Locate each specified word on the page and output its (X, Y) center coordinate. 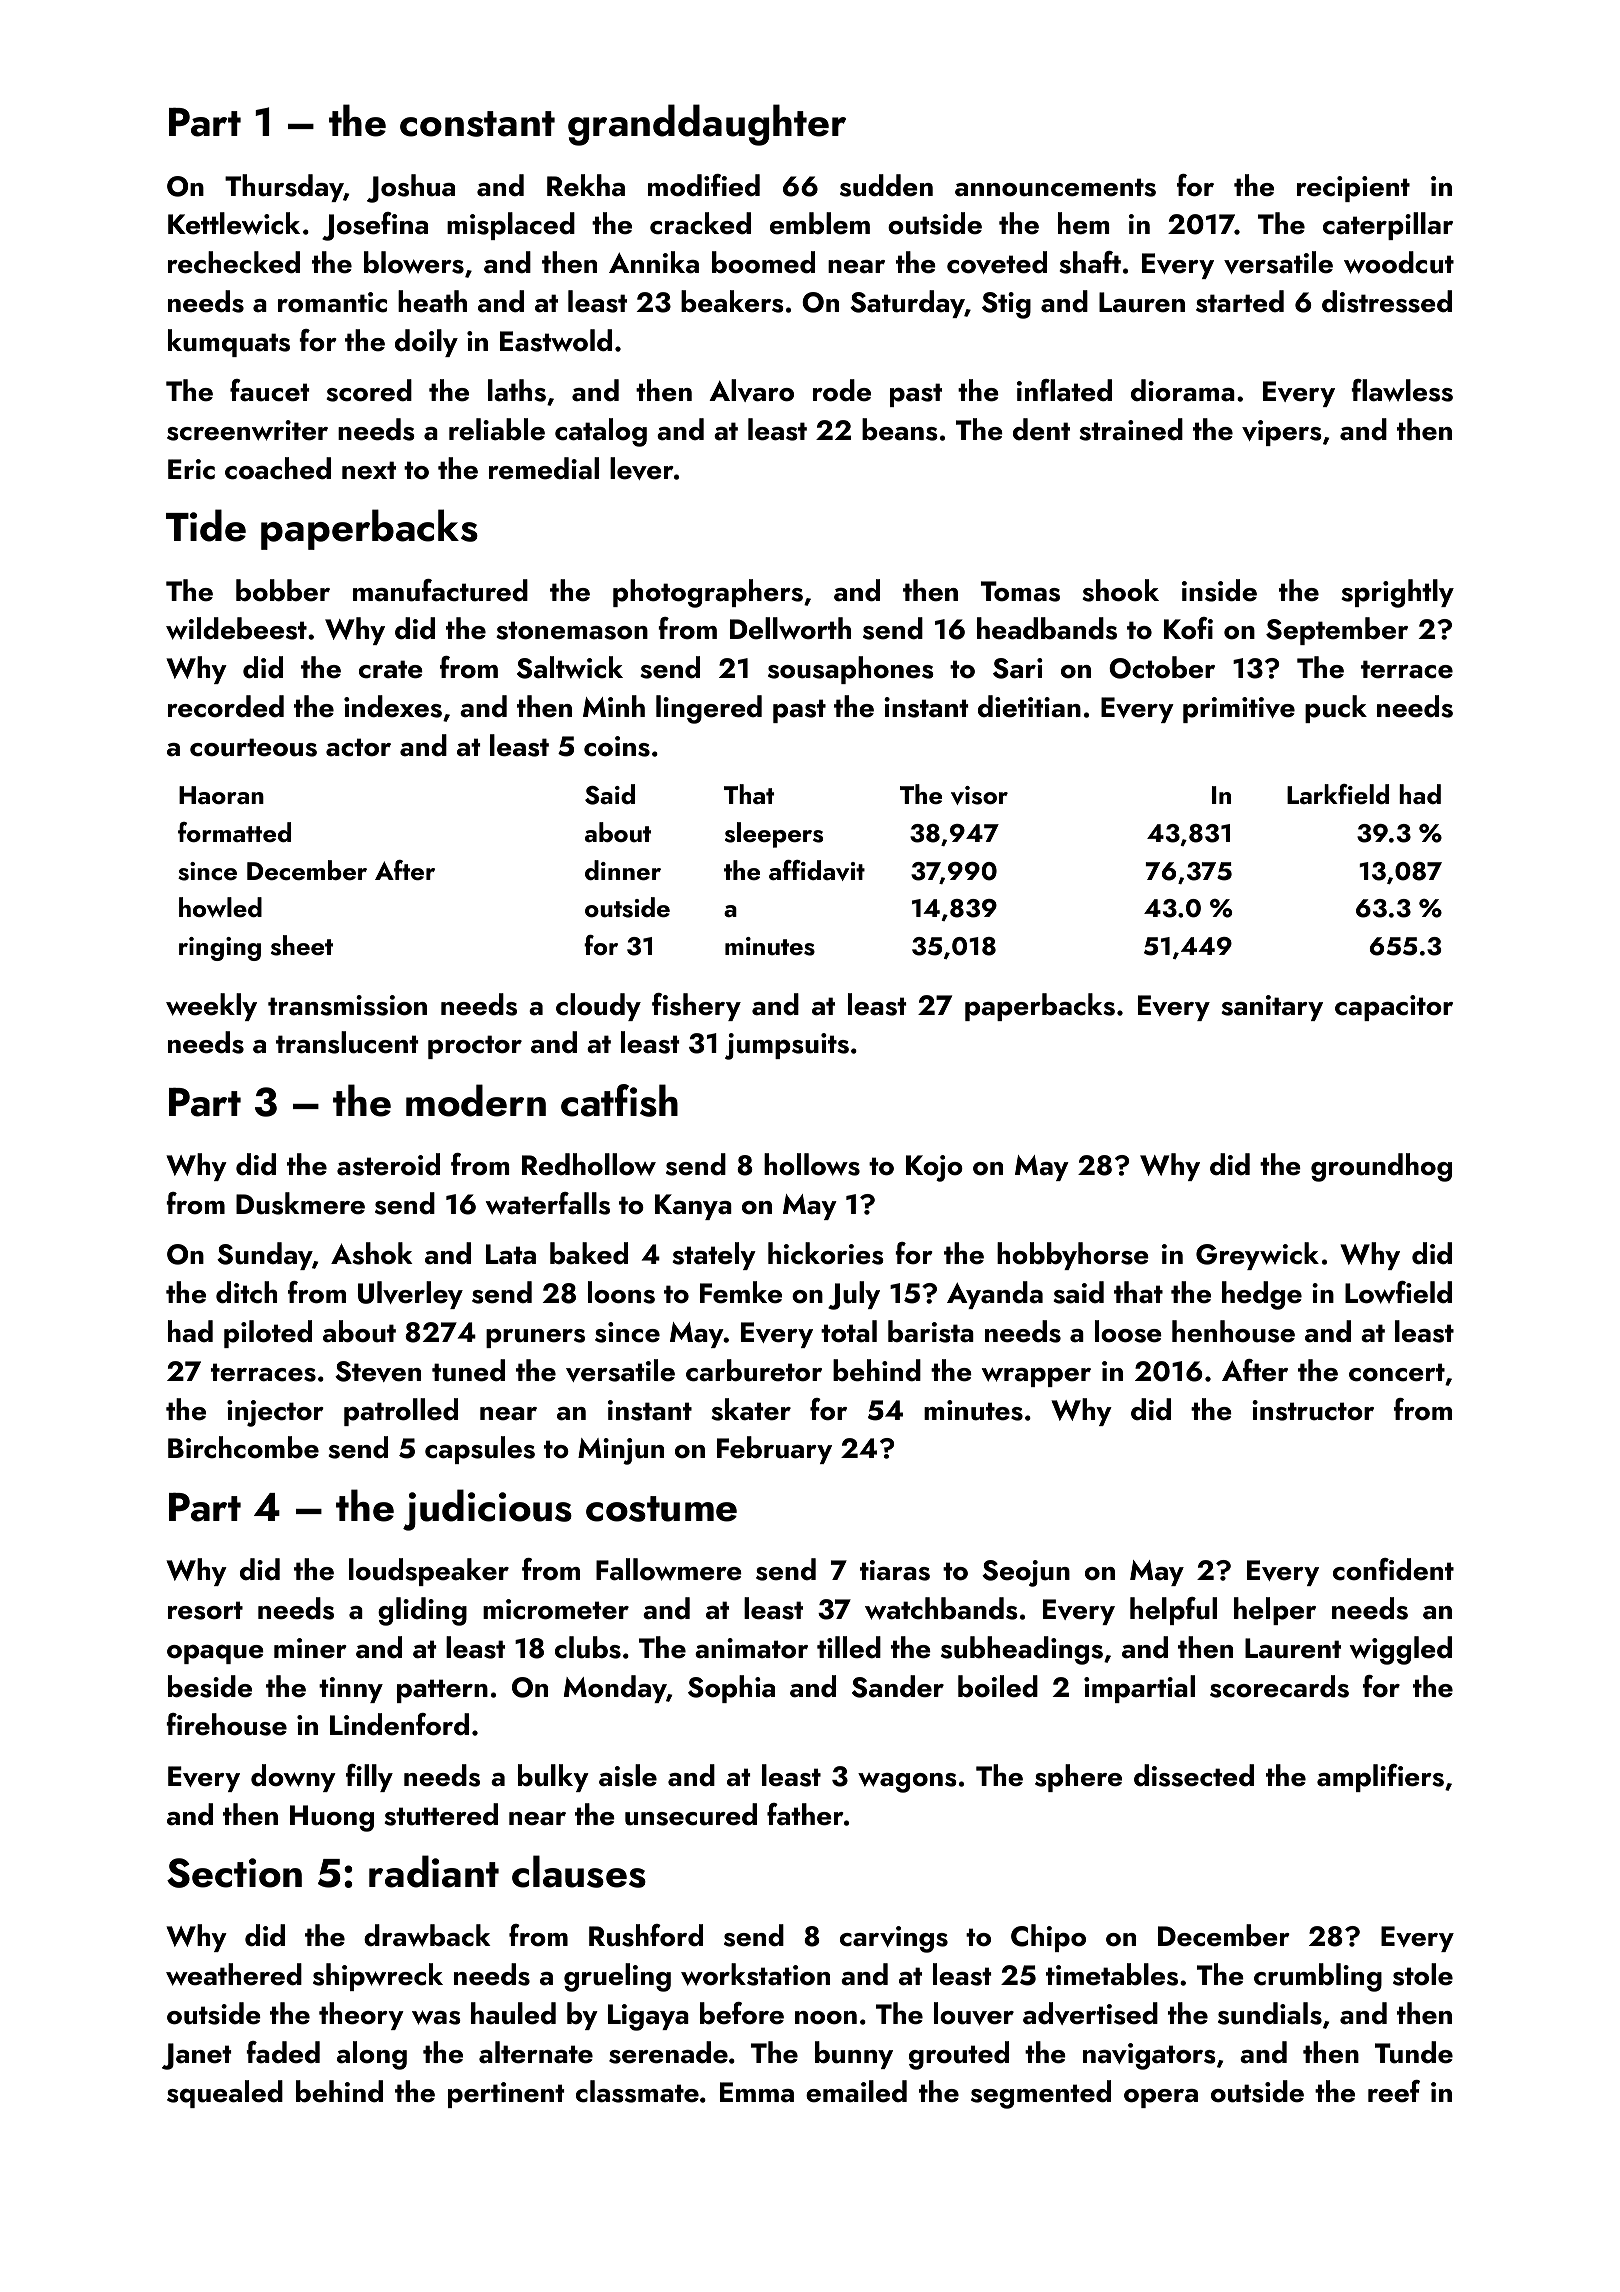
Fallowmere (669, 1569)
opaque (215, 1654)
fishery (696, 1007)
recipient (1353, 189)
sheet (302, 945)
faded (283, 2052)
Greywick (1257, 1256)
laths (517, 390)
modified (704, 185)
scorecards (1279, 1686)
